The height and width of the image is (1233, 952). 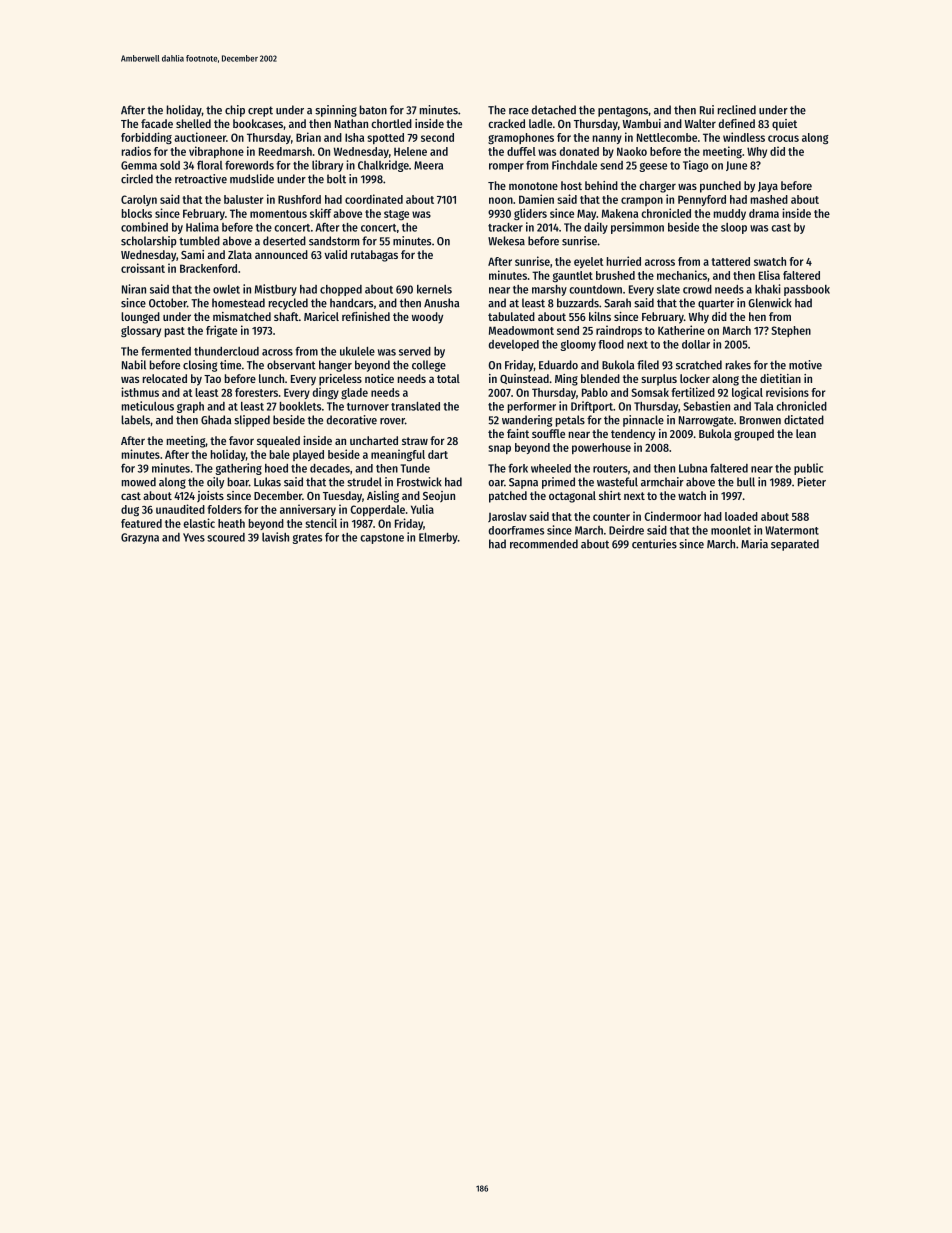 What do you see at coordinates (382, 539) in the image?
I see `capstone` at bounding box center [382, 539].
